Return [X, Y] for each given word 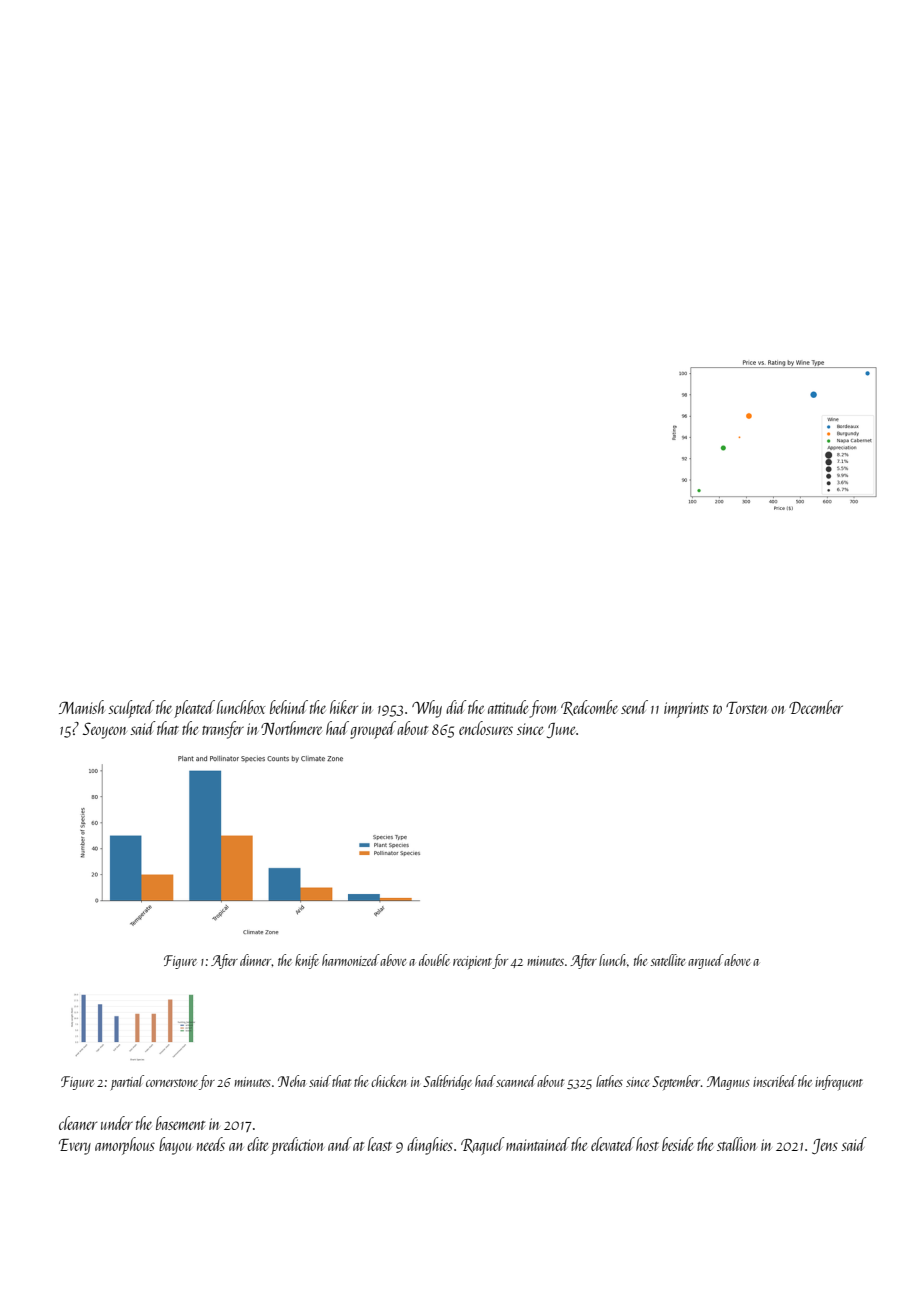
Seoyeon [105, 730]
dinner [256, 960]
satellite [667, 960]
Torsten [747, 708]
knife [307, 961]
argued [706, 961]
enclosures [486, 728]
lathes [609, 1081]
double [434, 960]
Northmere [291, 728]
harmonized [351, 960]
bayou [175, 1146]
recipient [472, 962]
